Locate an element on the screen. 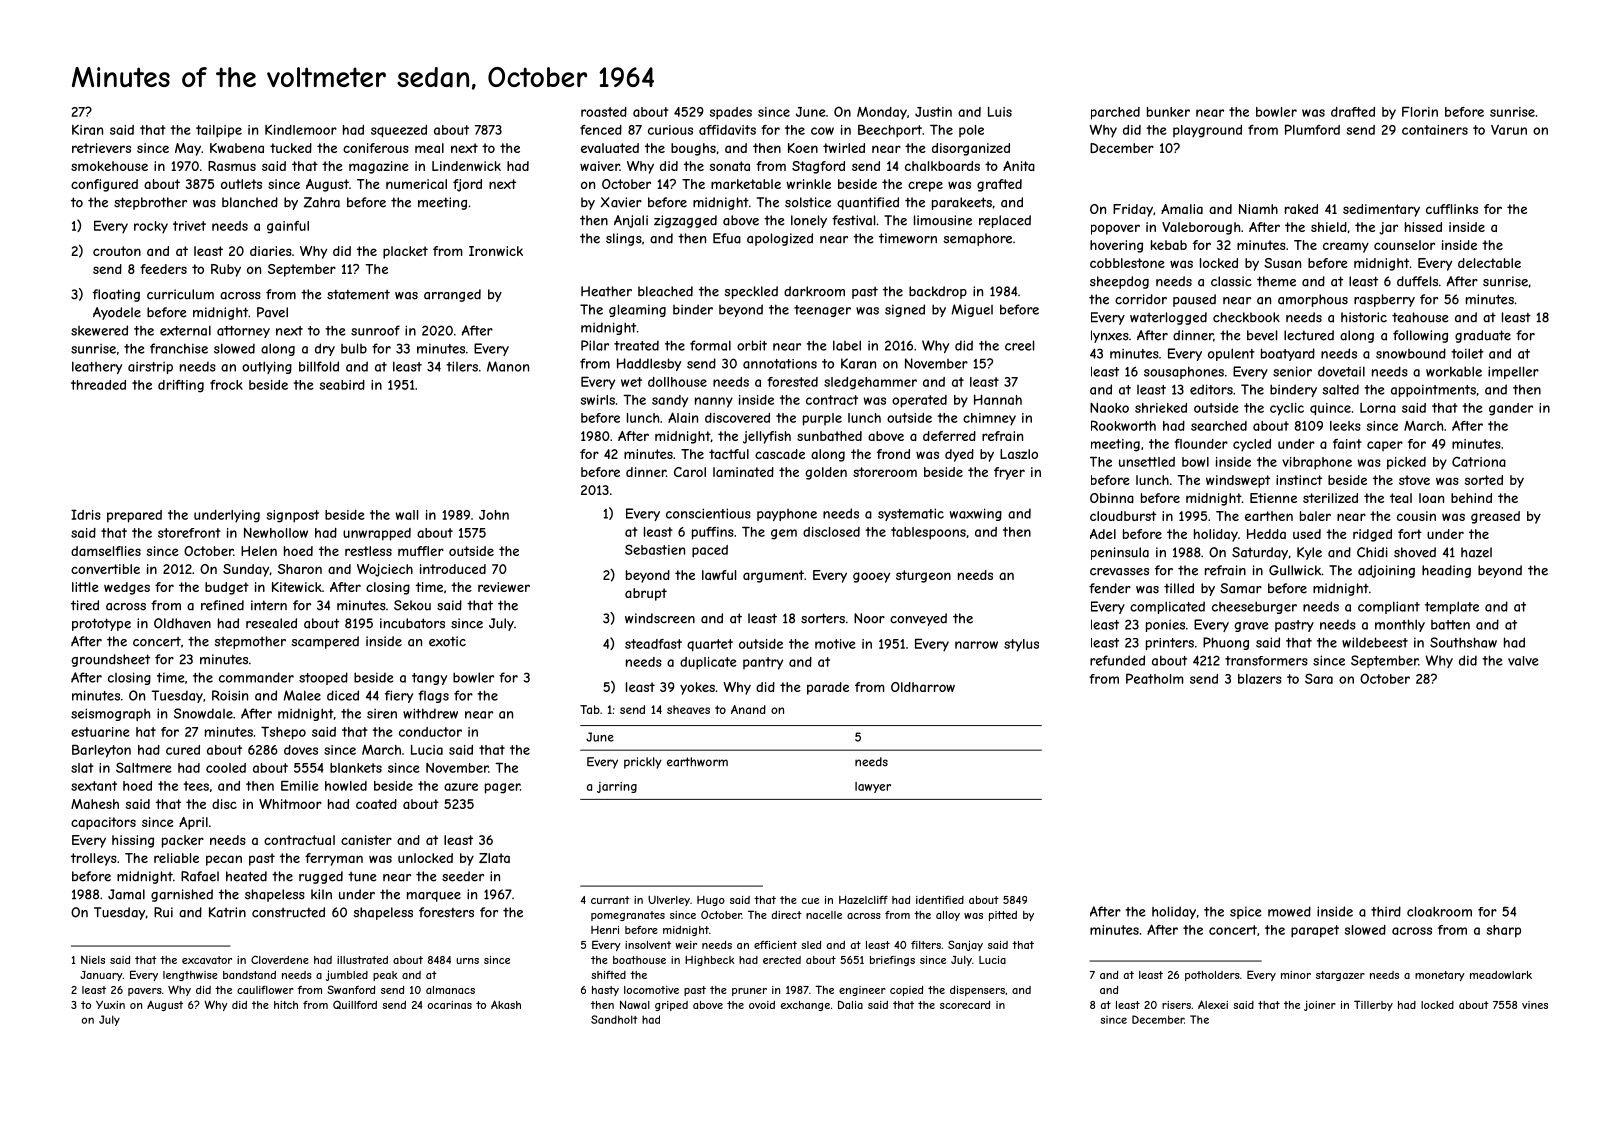  spades is located at coordinates (731, 113).
